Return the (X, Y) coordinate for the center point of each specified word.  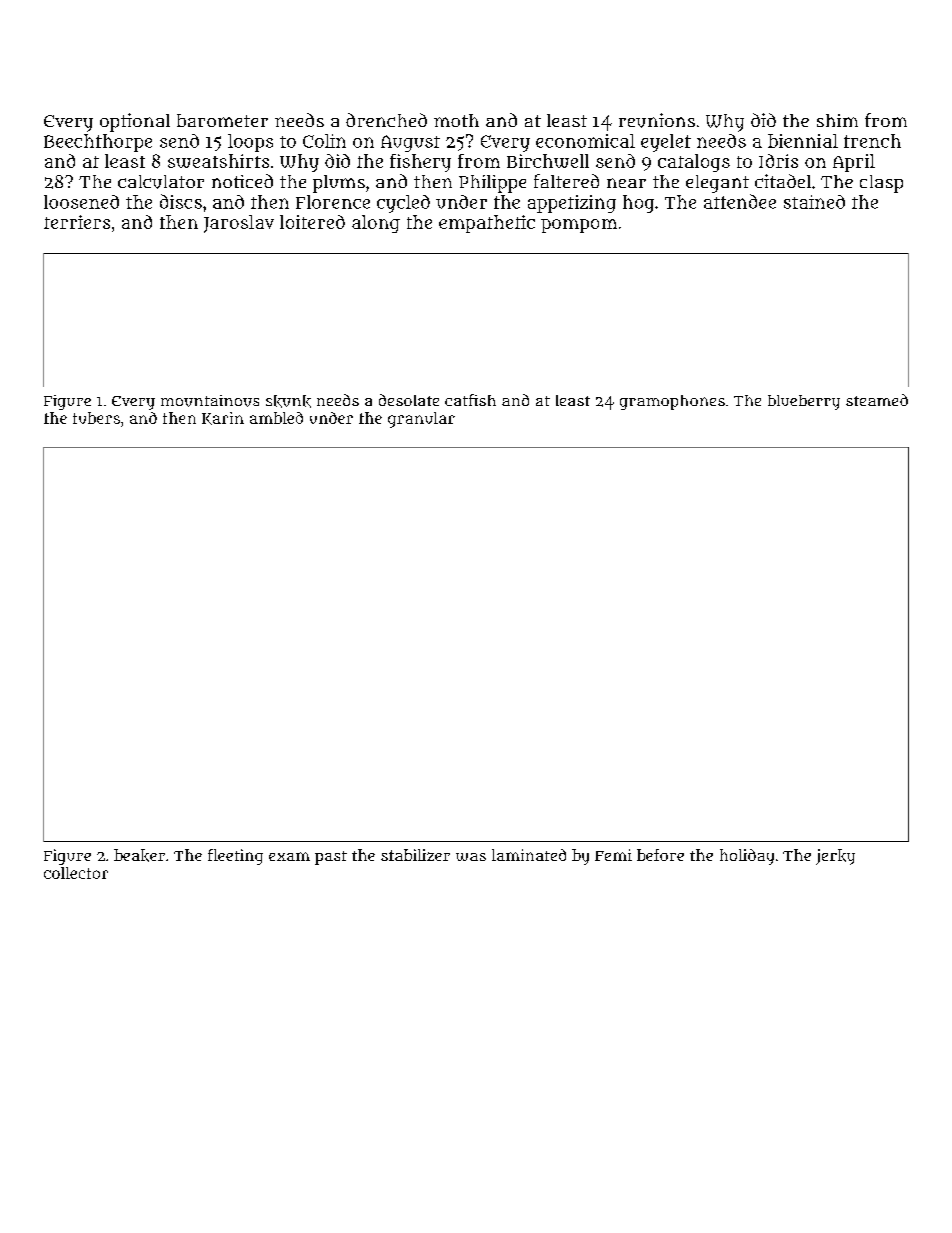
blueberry (804, 402)
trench (872, 141)
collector (76, 873)
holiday (747, 857)
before (660, 855)
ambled (276, 418)
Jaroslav (239, 224)
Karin (223, 418)
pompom (579, 226)
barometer (222, 120)
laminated (529, 855)
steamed (877, 400)
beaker (139, 855)
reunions (657, 120)
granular (421, 420)
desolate (409, 400)
